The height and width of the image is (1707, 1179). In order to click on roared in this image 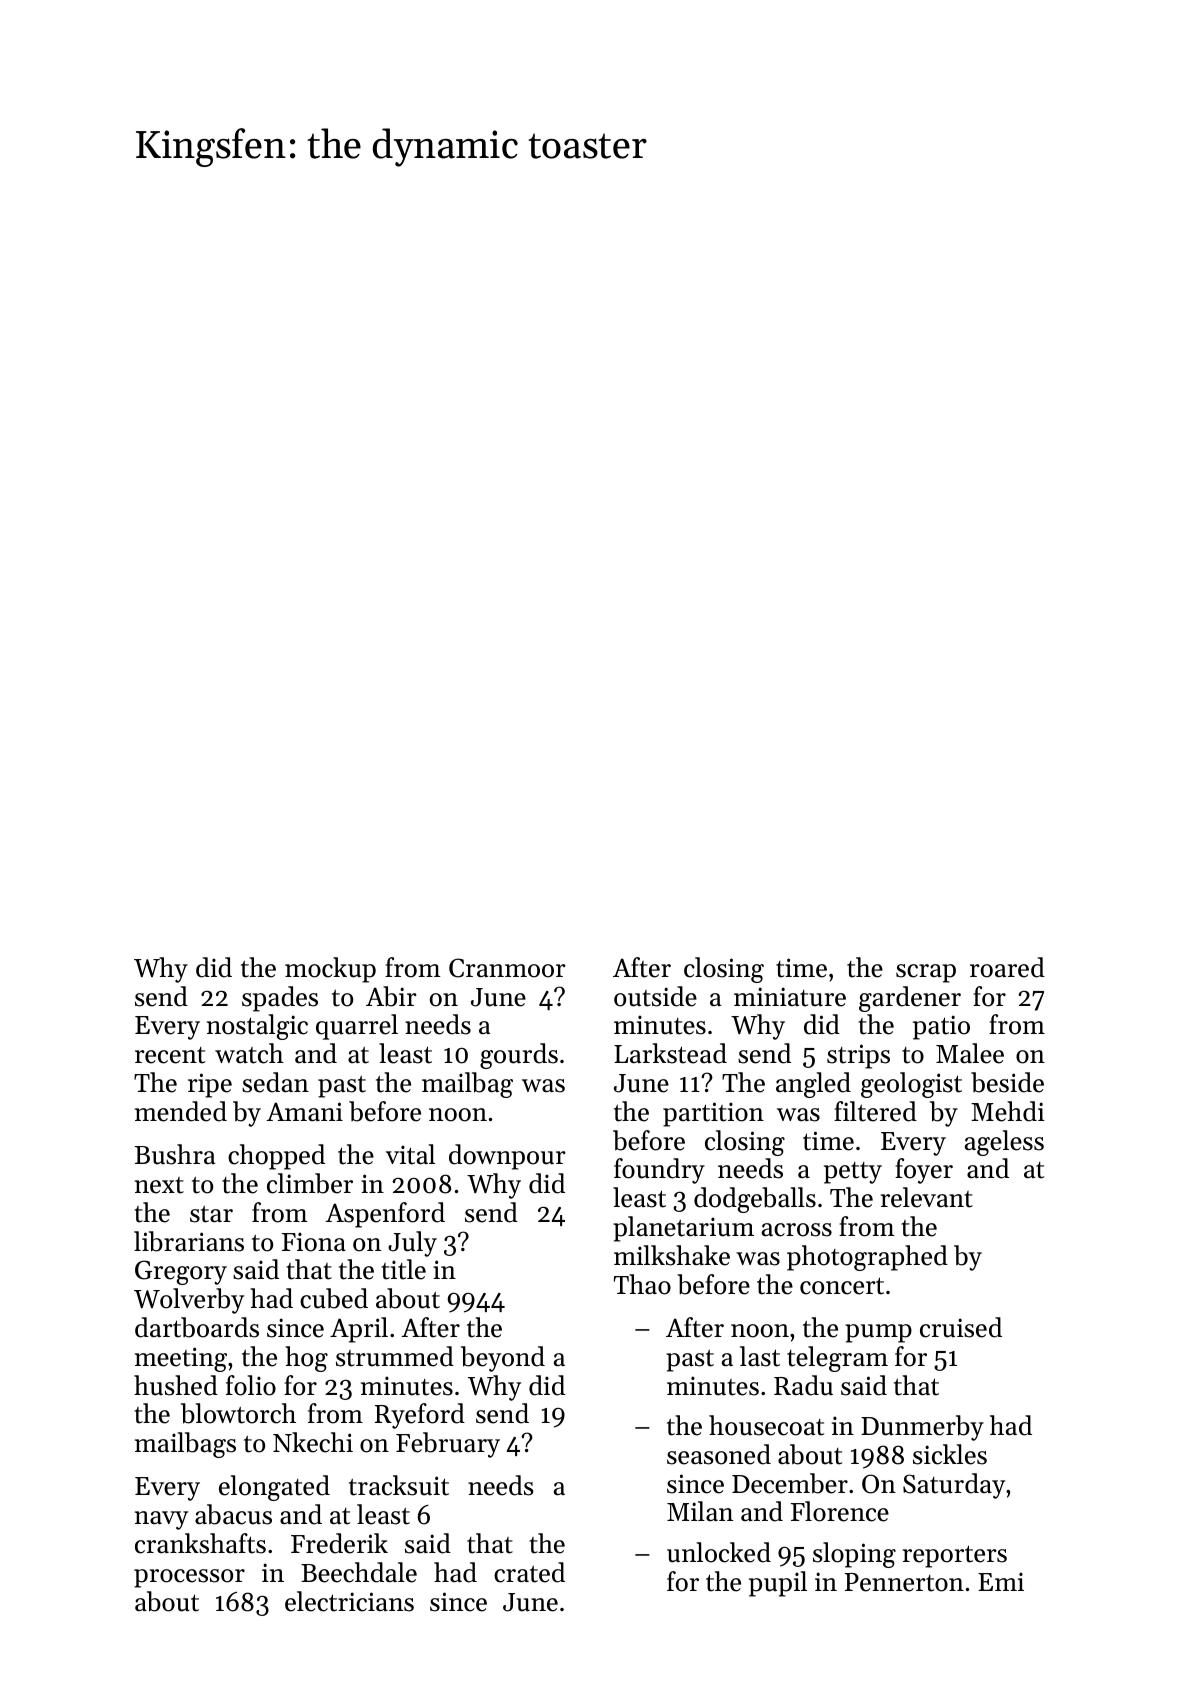, I will do `click(1007, 967)`.
